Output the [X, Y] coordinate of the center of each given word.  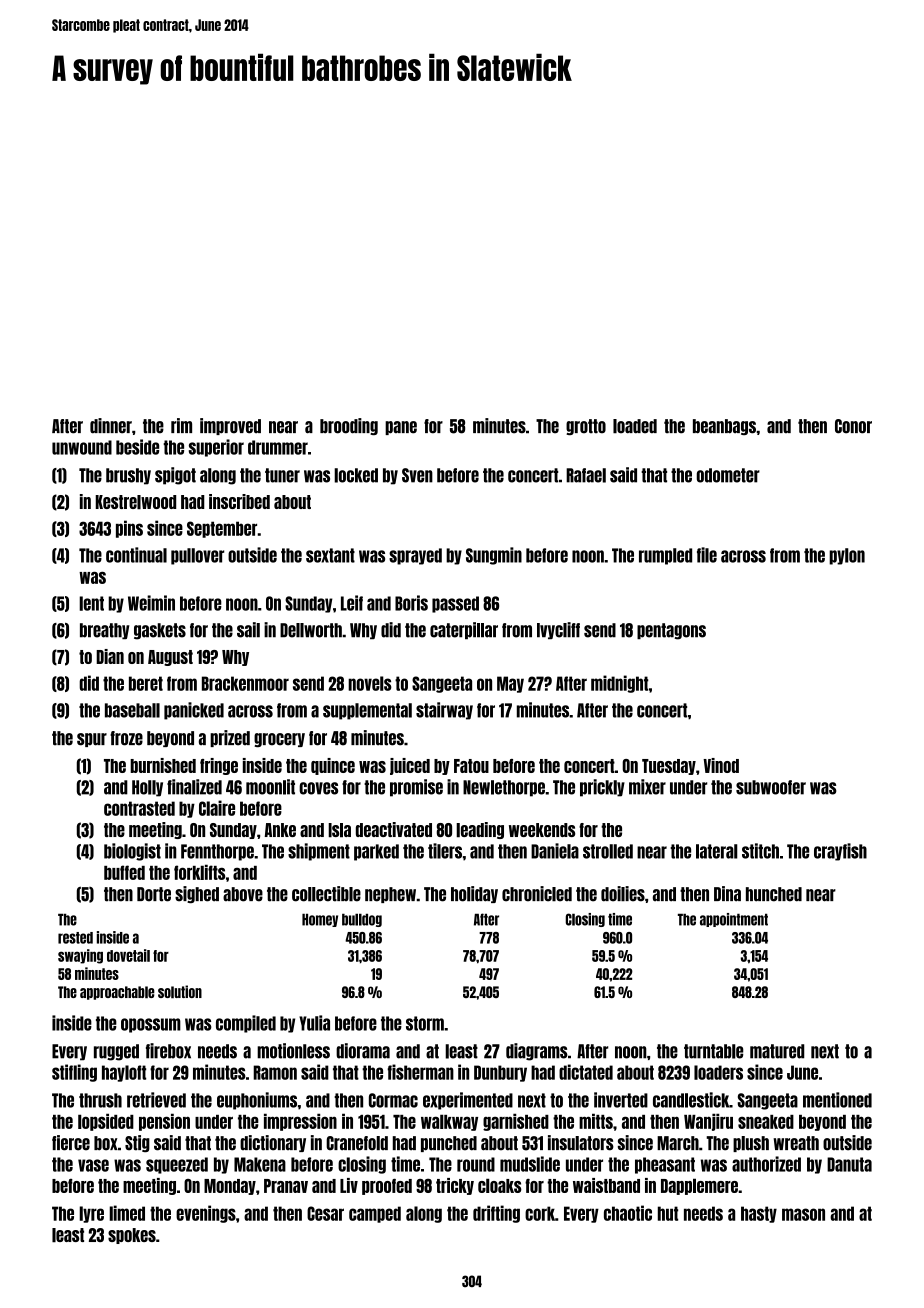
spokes [132, 1236]
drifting [496, 1214]
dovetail [128, 955]
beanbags [724, 427]
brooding [349, 426]
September [222, 529]
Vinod [721, 765]
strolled [608, 851]
